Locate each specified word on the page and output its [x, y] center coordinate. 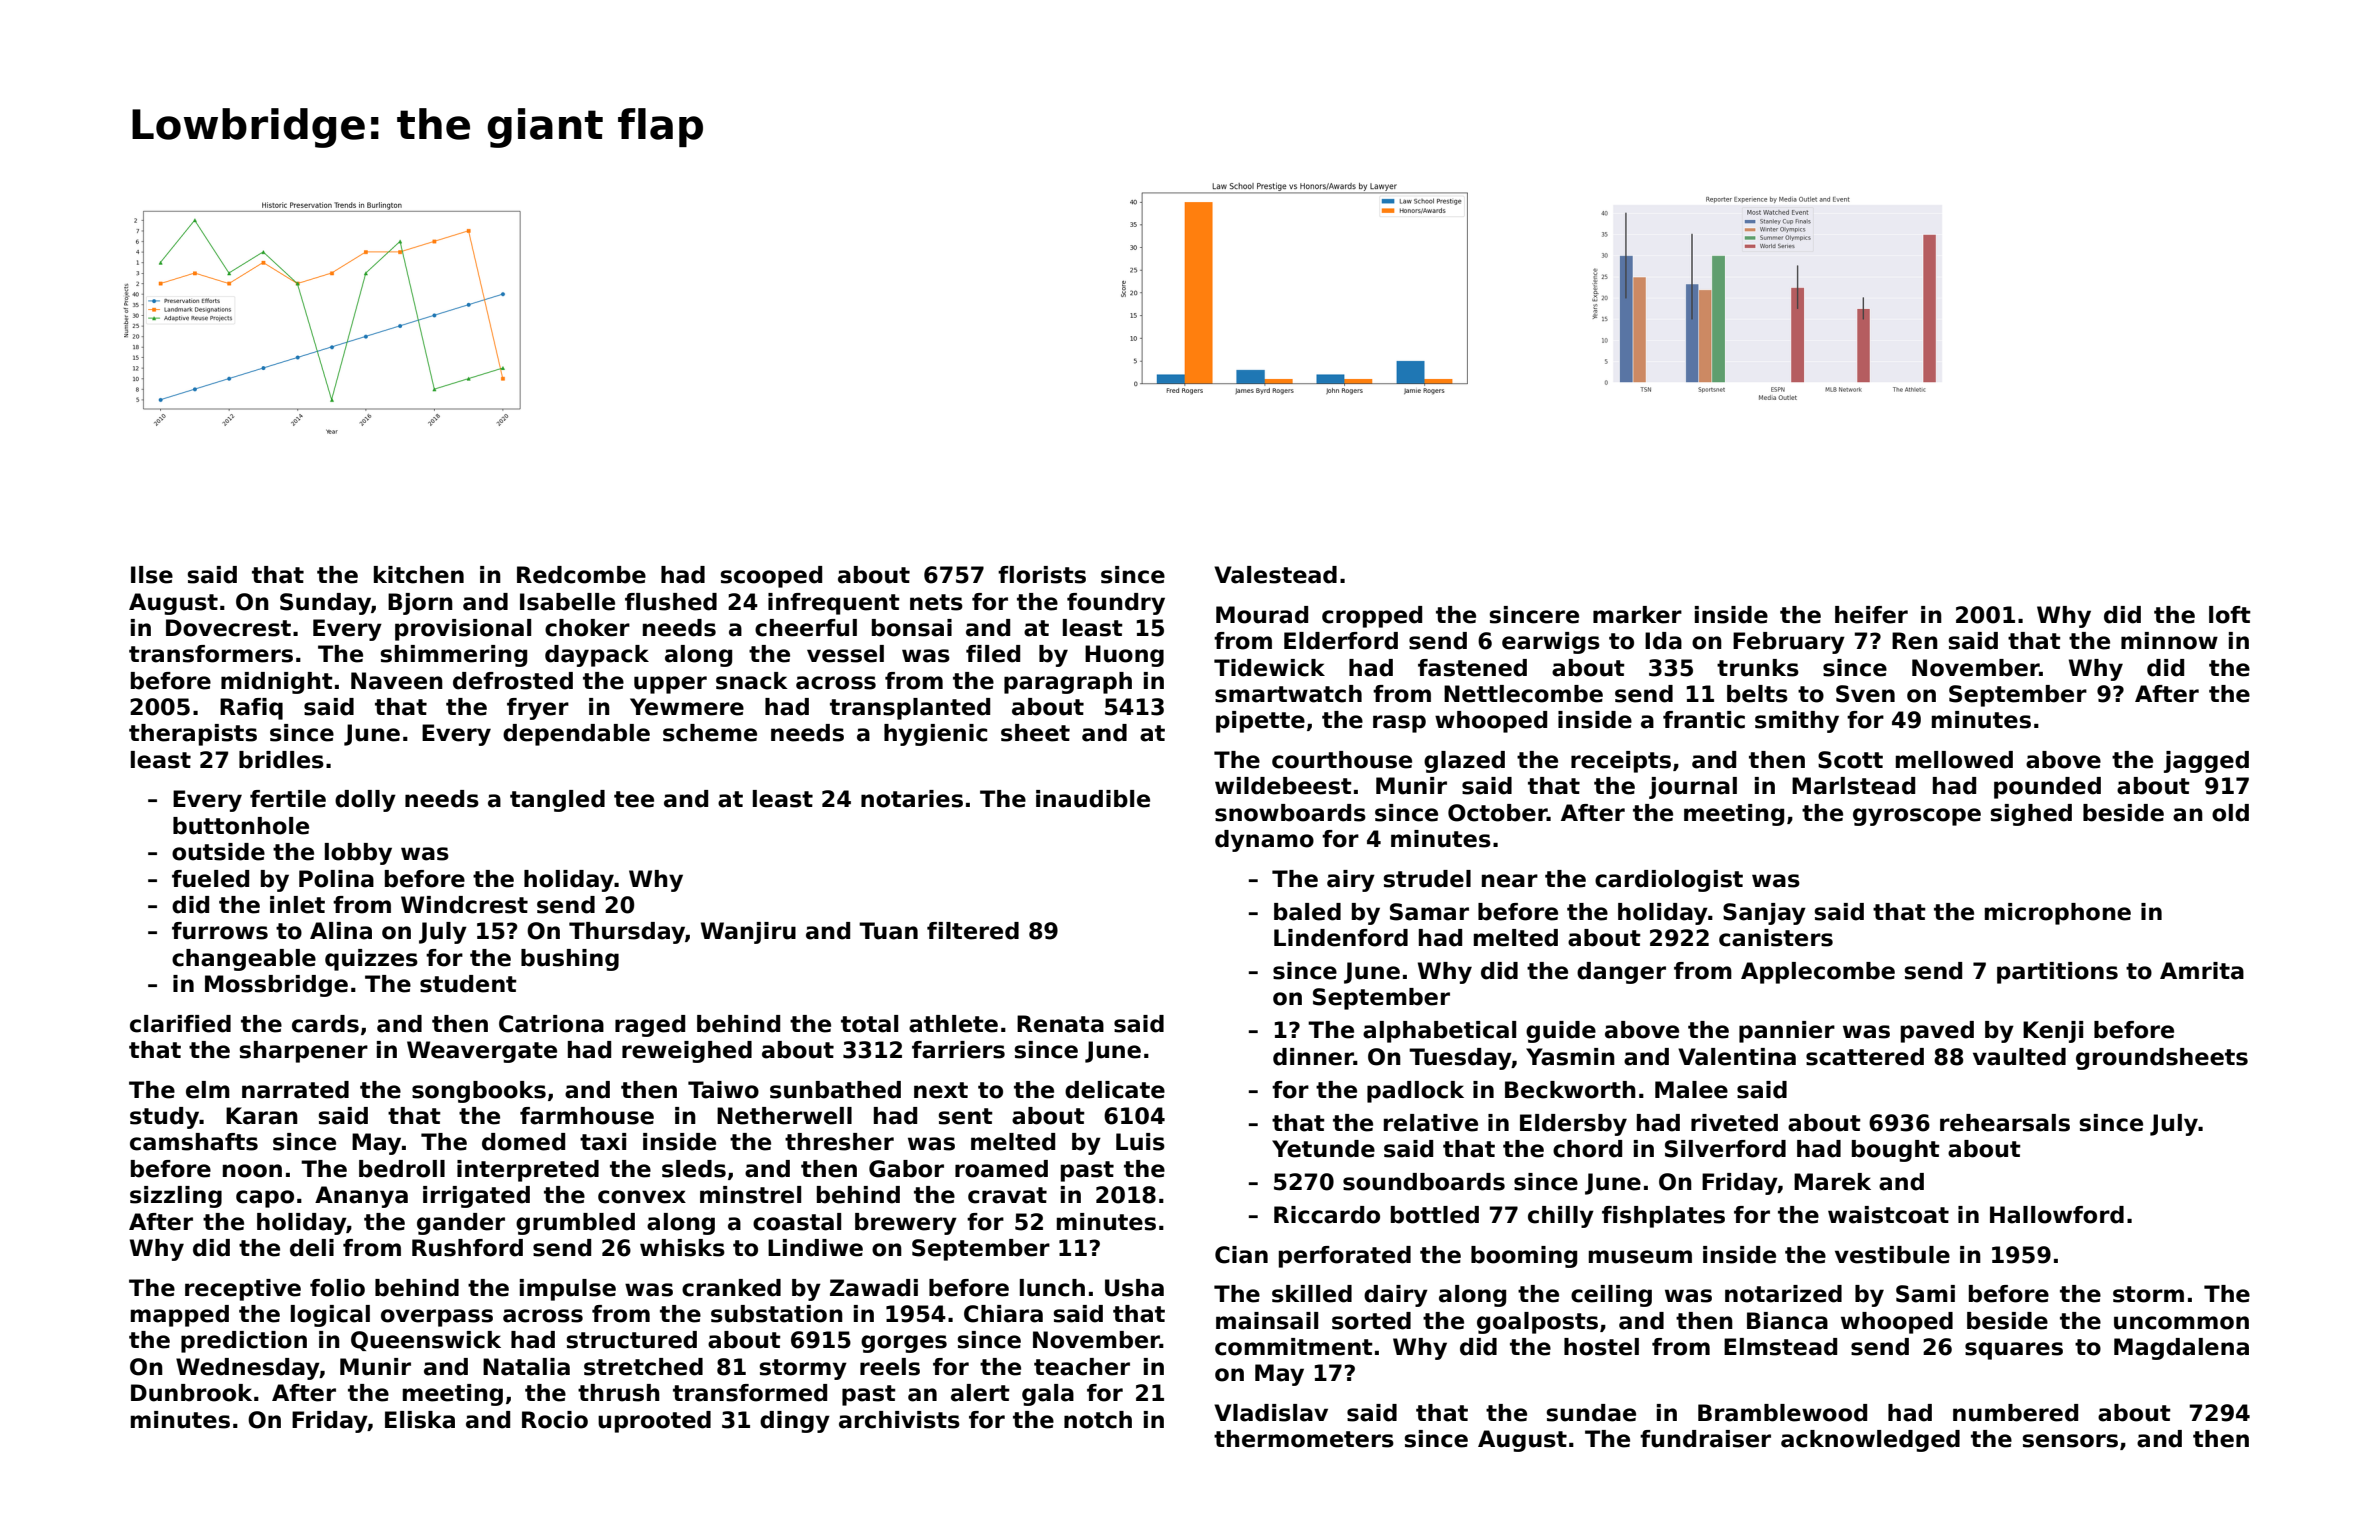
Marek [1832, 1182]
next [941, 1090]
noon [252, 1171]
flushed [671, 602]
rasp [1399, 724]
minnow [2169, 641]
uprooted [654, 1422]
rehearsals [2005, 1123]
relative [1431, 1123]
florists [1042, 575]
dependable [576, 735]
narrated [295, 1090]
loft [2230, 615]
